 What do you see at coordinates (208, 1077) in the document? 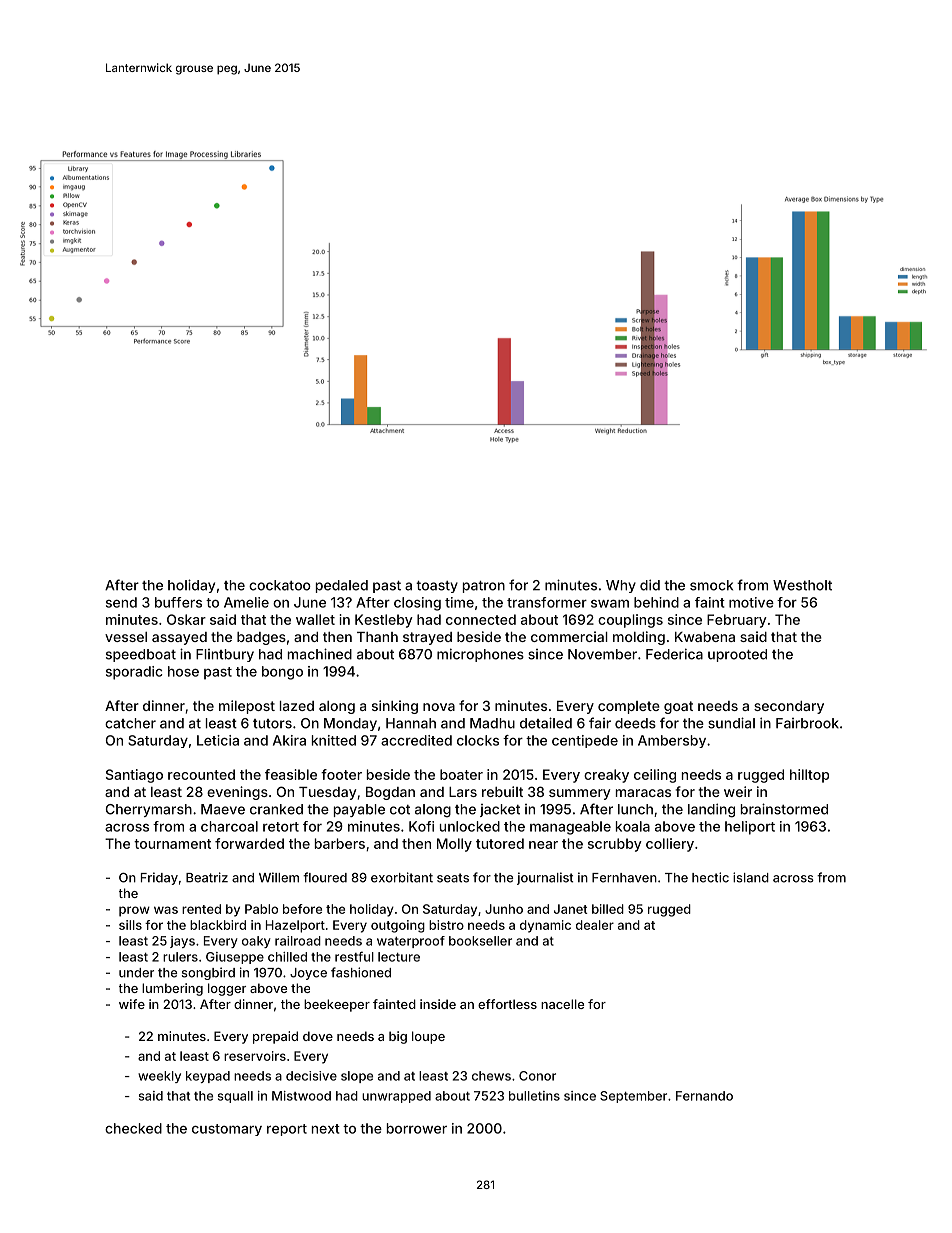
I see `keypad` at bounding box center [208, 1077].
